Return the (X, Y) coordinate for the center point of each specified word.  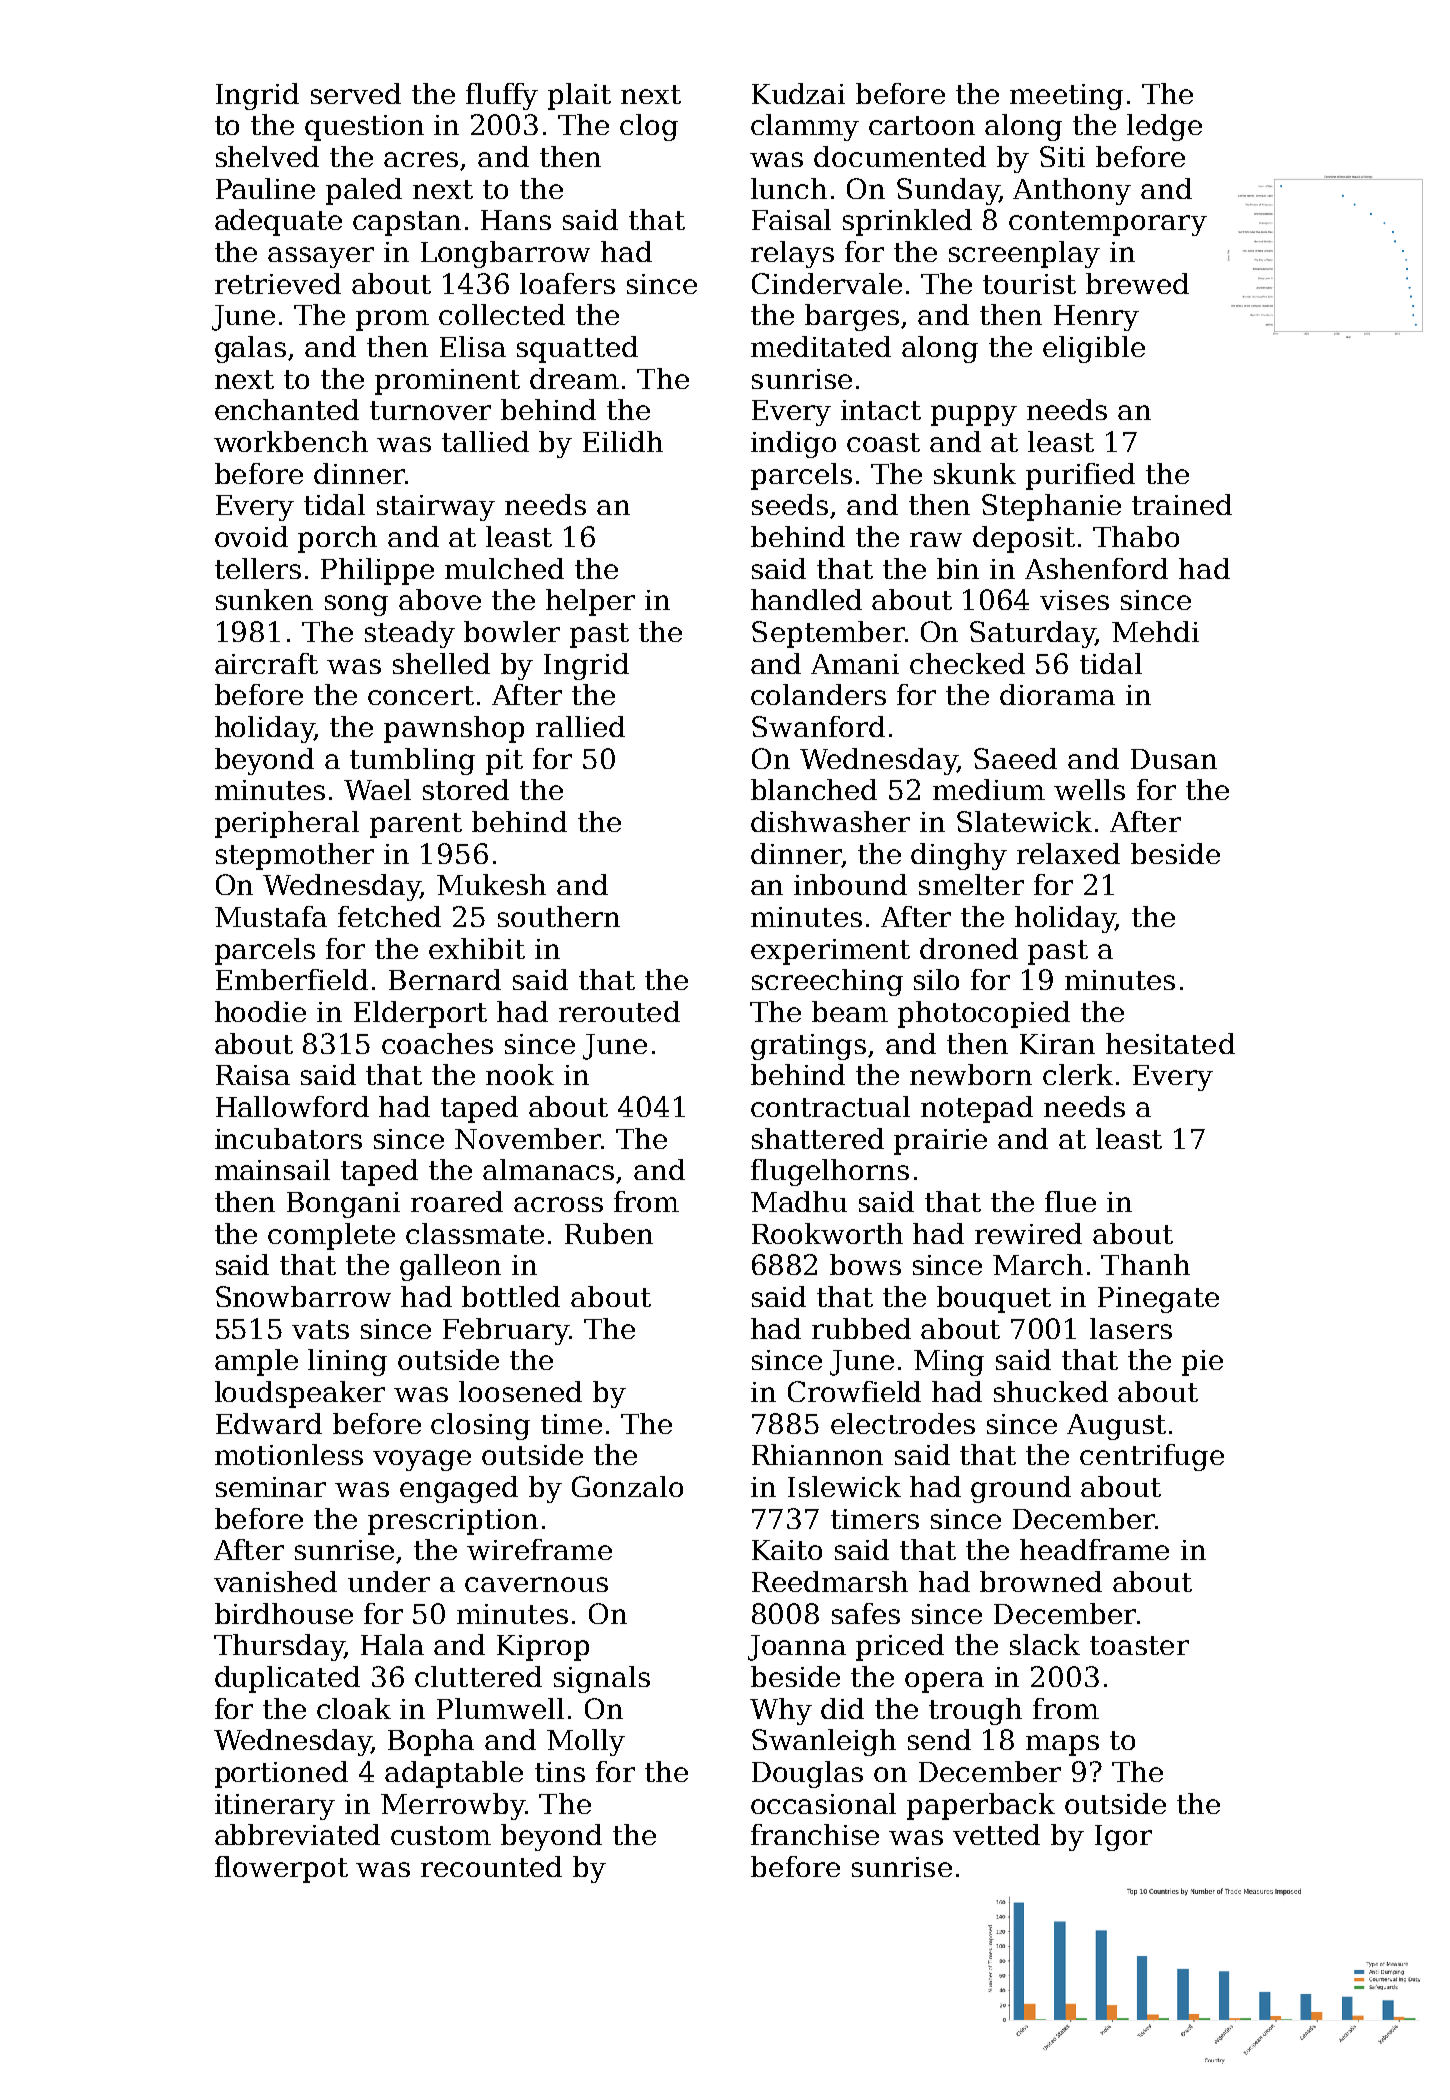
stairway (436, 508)
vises (1074, 600)
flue (1070, 1201)
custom (441, 1835)
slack (1045, 1644)
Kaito (787, 1550)
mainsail (272, 1169)
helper (590, 602)
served (356, 93)
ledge (1164, 127)
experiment (830, 952)
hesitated (1170, 1043)
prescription (453, 1522)
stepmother (295, 856)
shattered (818, 1138)
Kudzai (798, 93)
